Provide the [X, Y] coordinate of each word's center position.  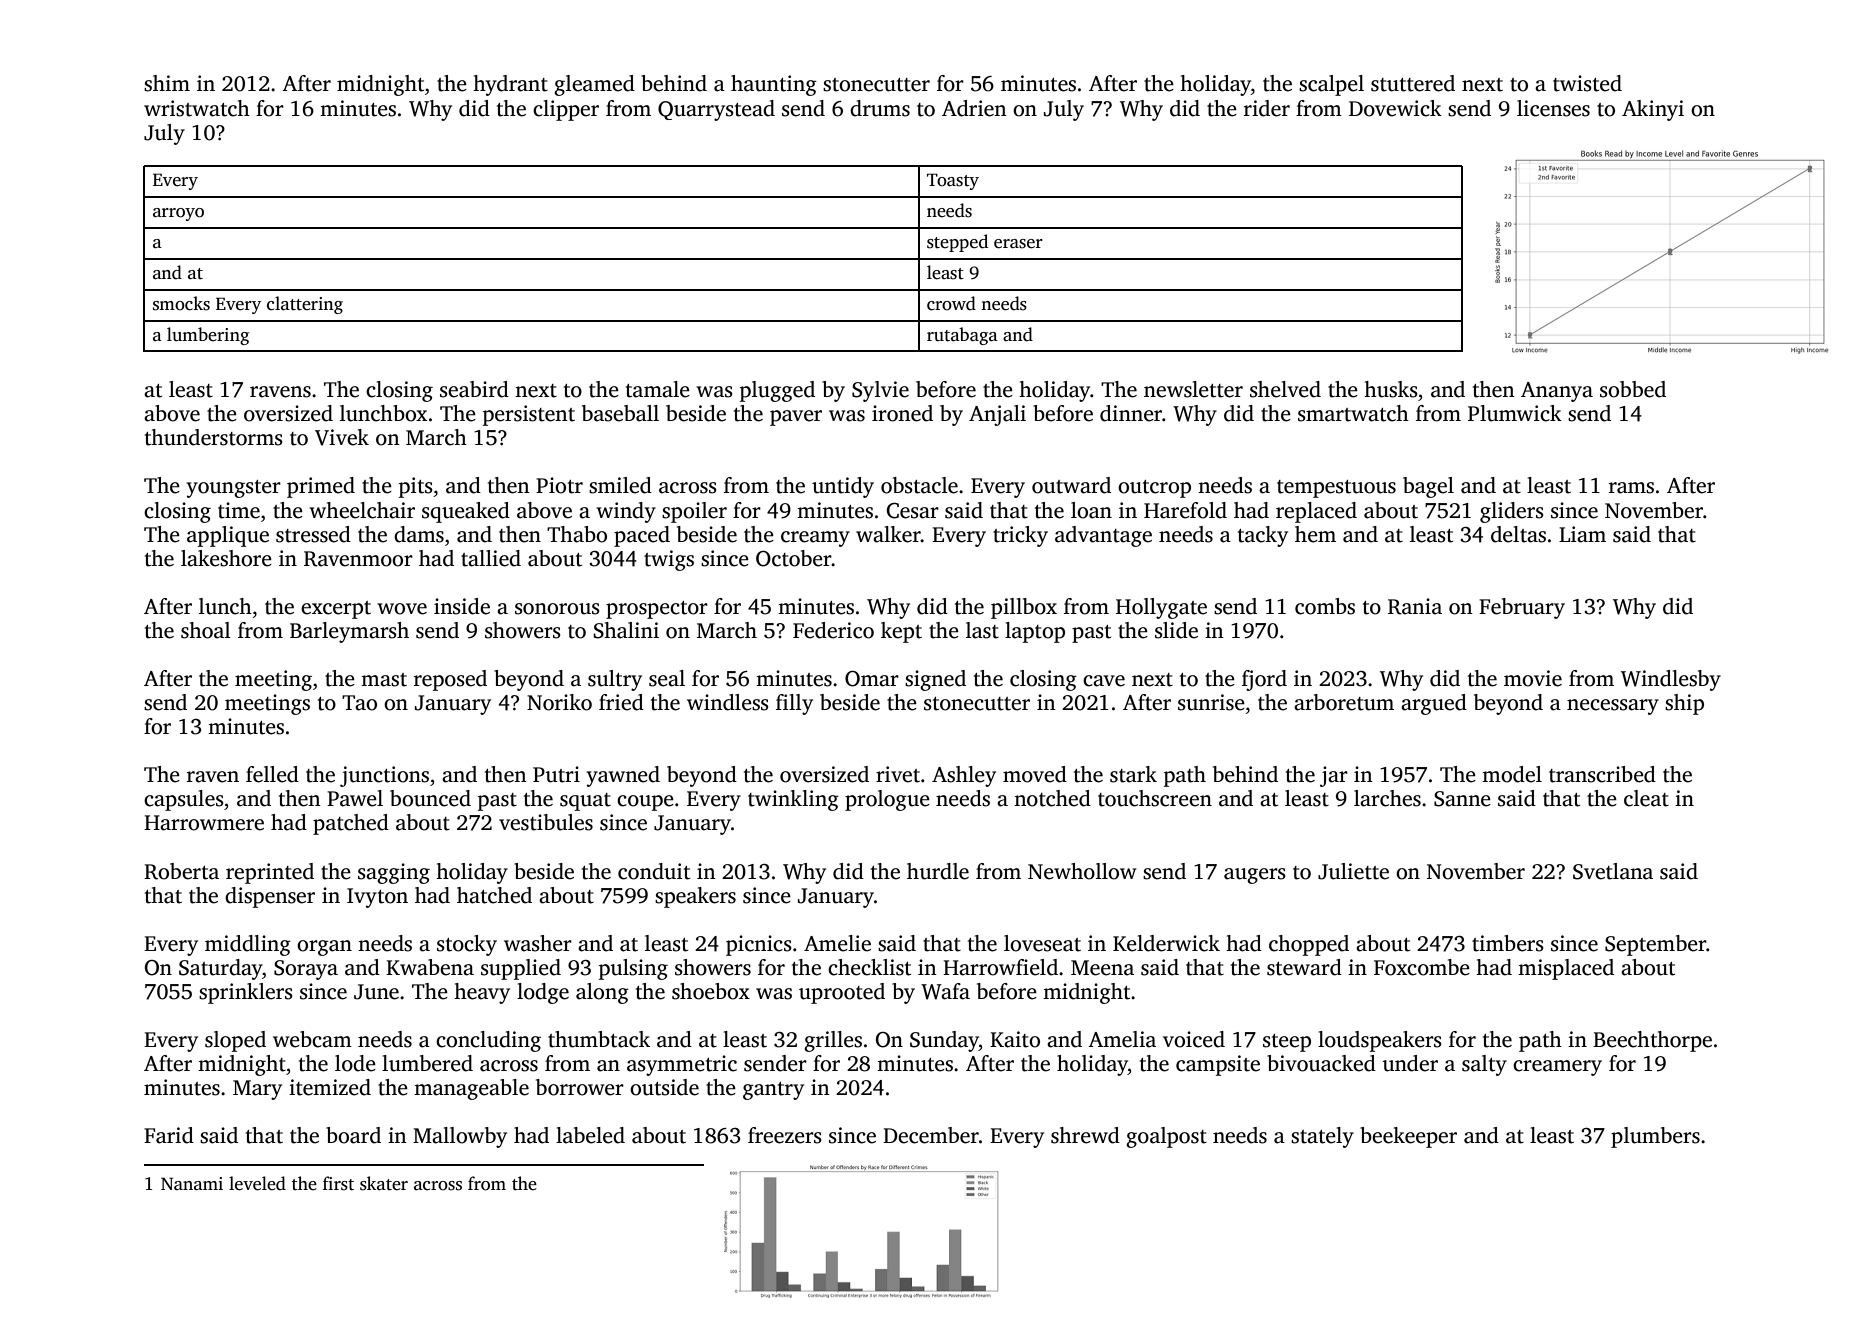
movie [1533, 678]
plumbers [1655, 1137]
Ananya [1557, 392]
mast [384, 680]
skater [384, 1183]
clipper [566, 110]
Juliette [1353, 871]
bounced [430, 798]
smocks [181, 303]
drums [880, 108]
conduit [654, 871]
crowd [951, 303]
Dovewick [1395, 108]
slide [1176, 630]
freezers [785, 1135]
